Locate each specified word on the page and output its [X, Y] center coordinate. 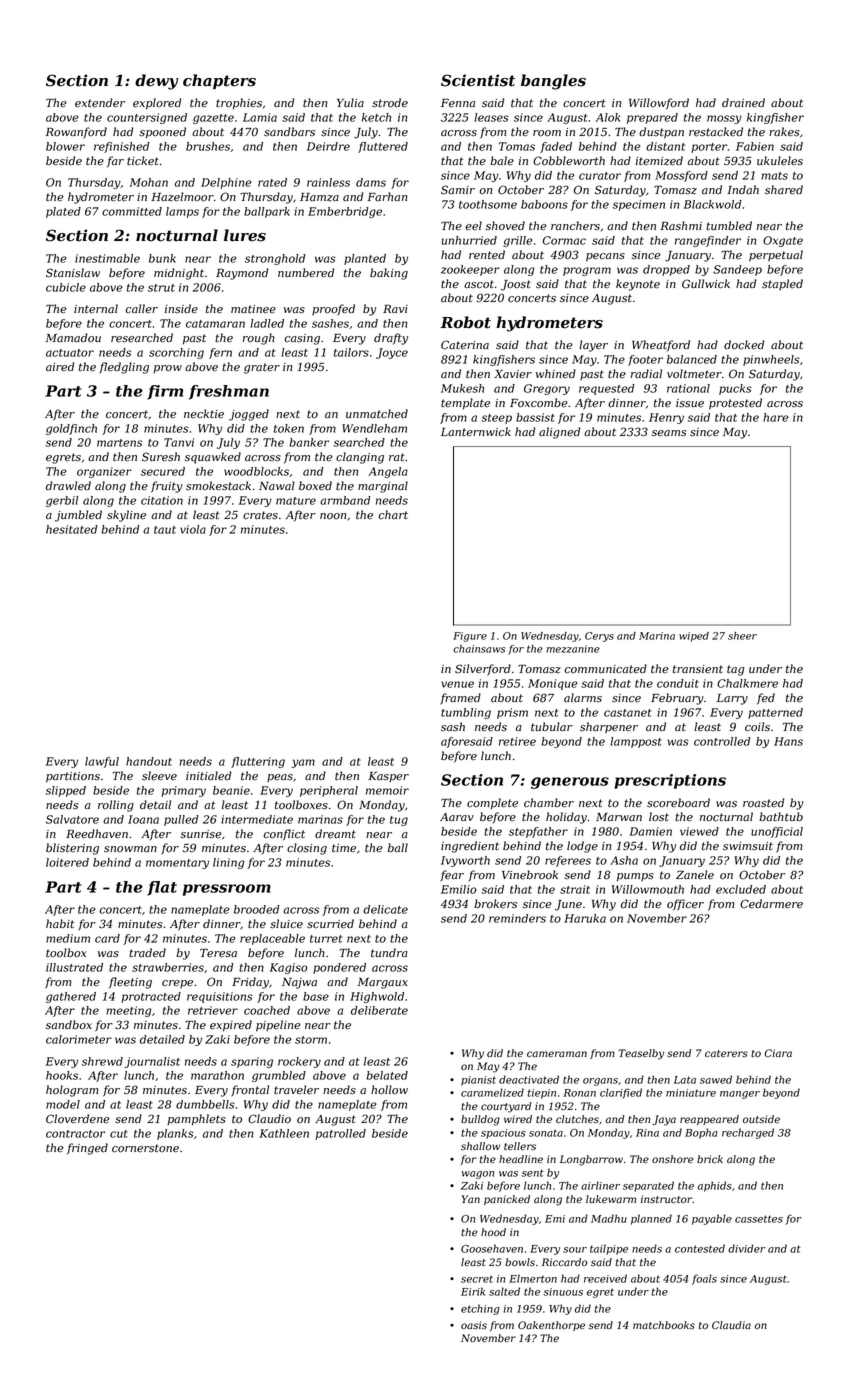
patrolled [340, 1134]
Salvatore [72, 819]
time [344, 848]
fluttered [383, 147]
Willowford [659, 104]
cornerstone [145, 1148]
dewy [156, 82]
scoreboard [678, 803]
